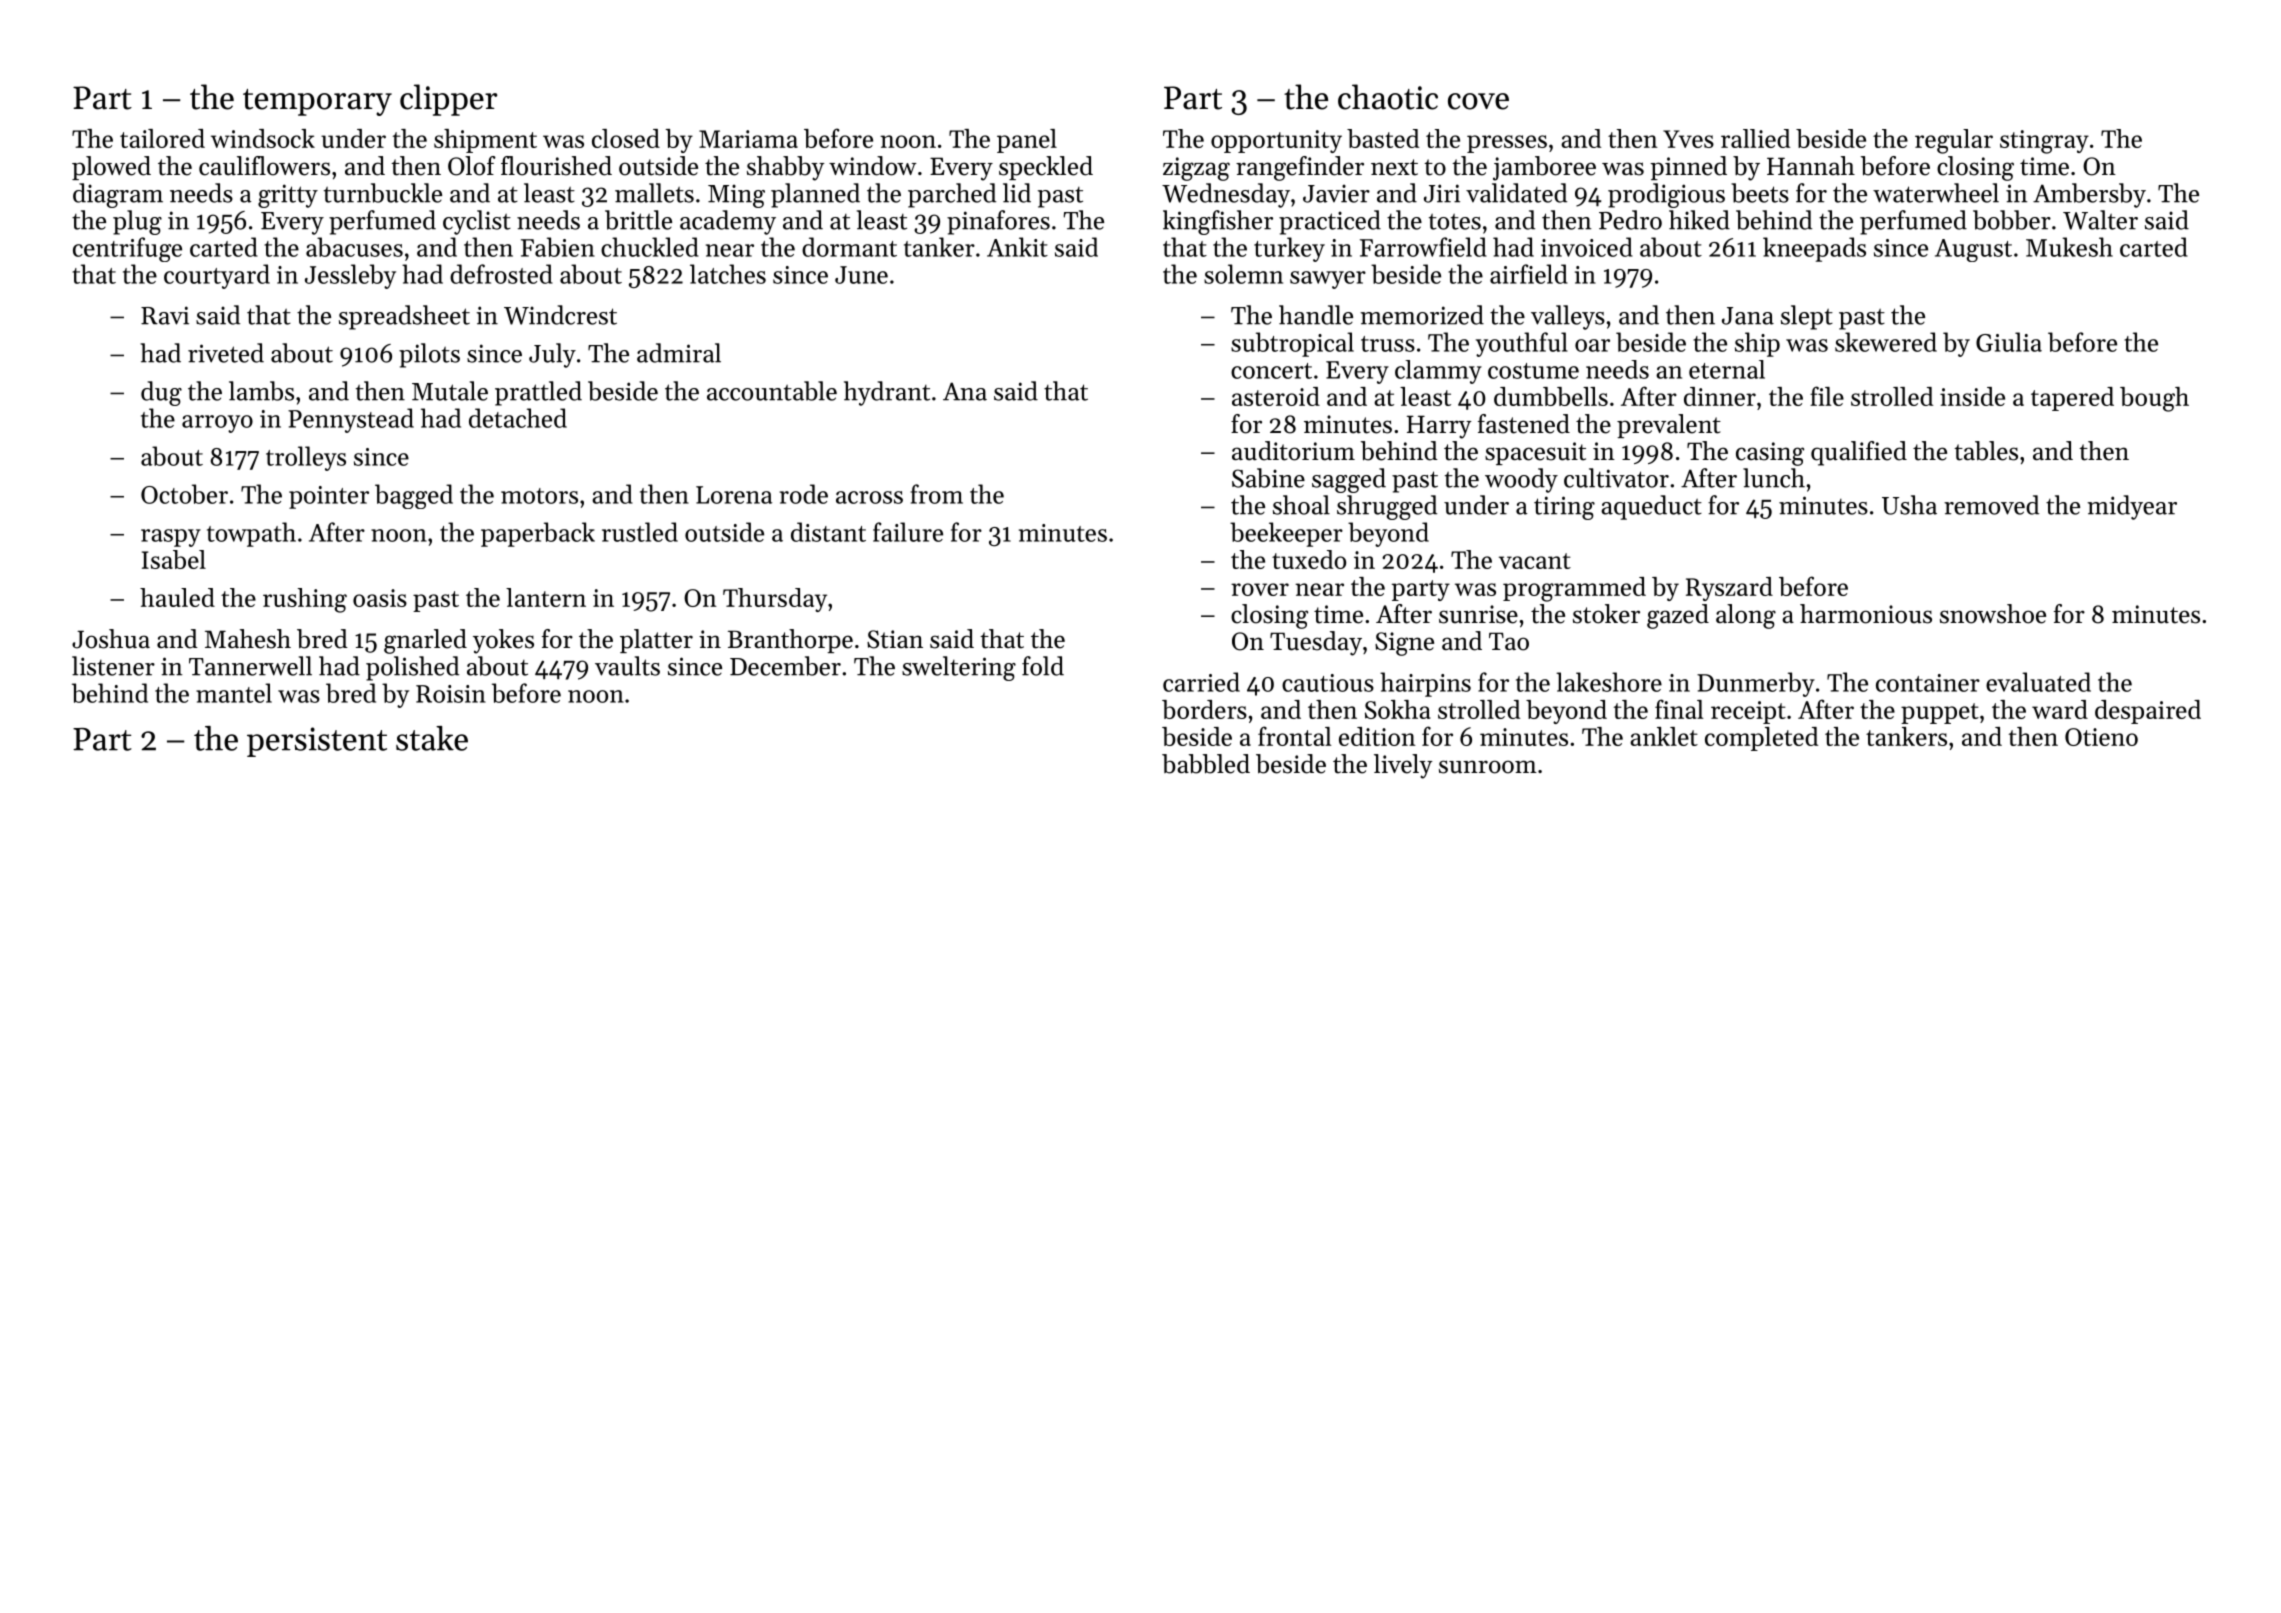 This page has height=1613, width=2281. What do you see at coordinates (161, 393) in the page?
I see `dug` at bounding box center [161, 393].
